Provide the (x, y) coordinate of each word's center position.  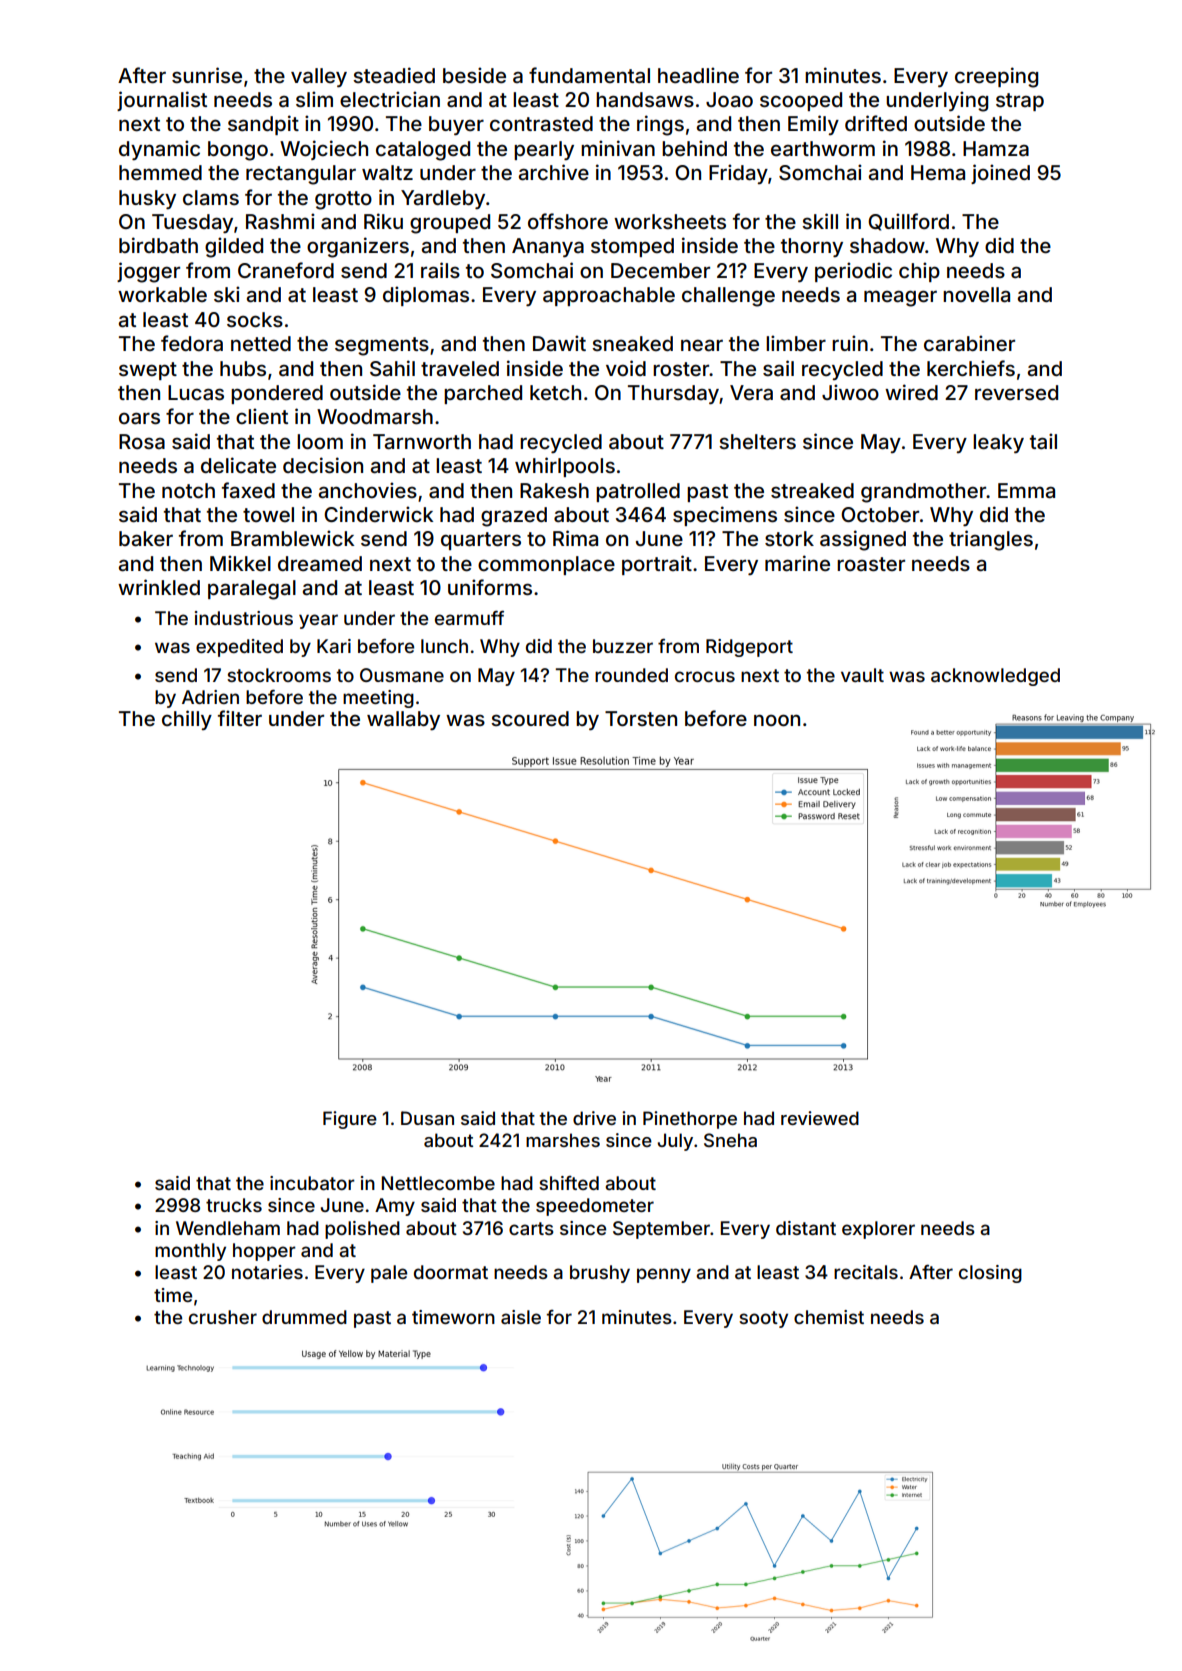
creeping (996, 77)
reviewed (820, 1118)
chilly (187, 720)
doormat (451, 1272)
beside (474, 75)
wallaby (403, 720)
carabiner (969, 343)
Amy (395, 1207)
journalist (162, 101)
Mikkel (240, 563)
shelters (757, 441)
